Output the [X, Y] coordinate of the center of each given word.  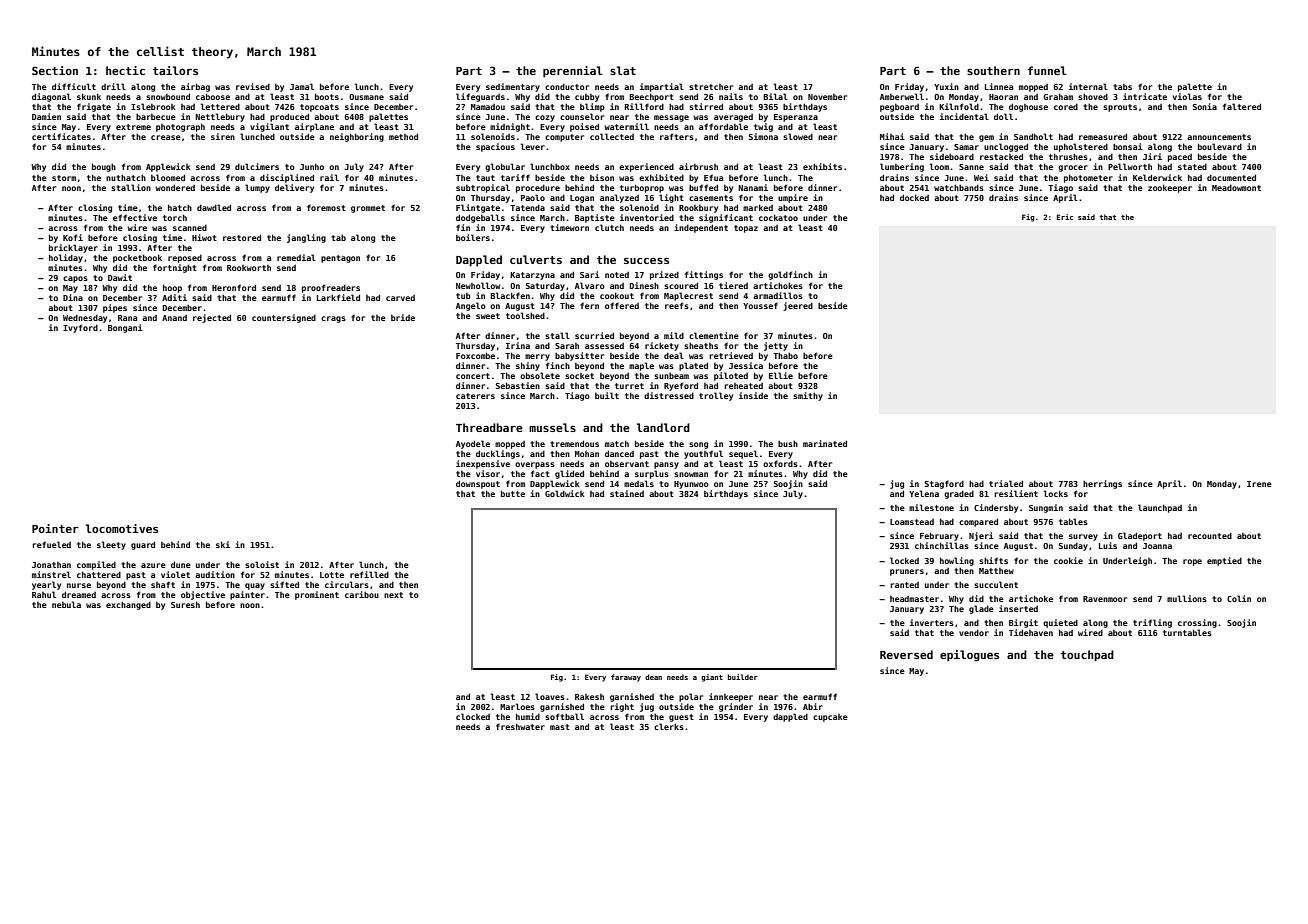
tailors [175, 70]
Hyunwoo [691, 485]
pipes [115, 308]
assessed [604, 346]
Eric [1065, 217]
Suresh [185, 604]
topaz [746, 229]
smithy [808, 396]
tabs [1122, 87]
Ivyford [80, 328]
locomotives [122, 528]
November [827, 97]
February [939, 536]
